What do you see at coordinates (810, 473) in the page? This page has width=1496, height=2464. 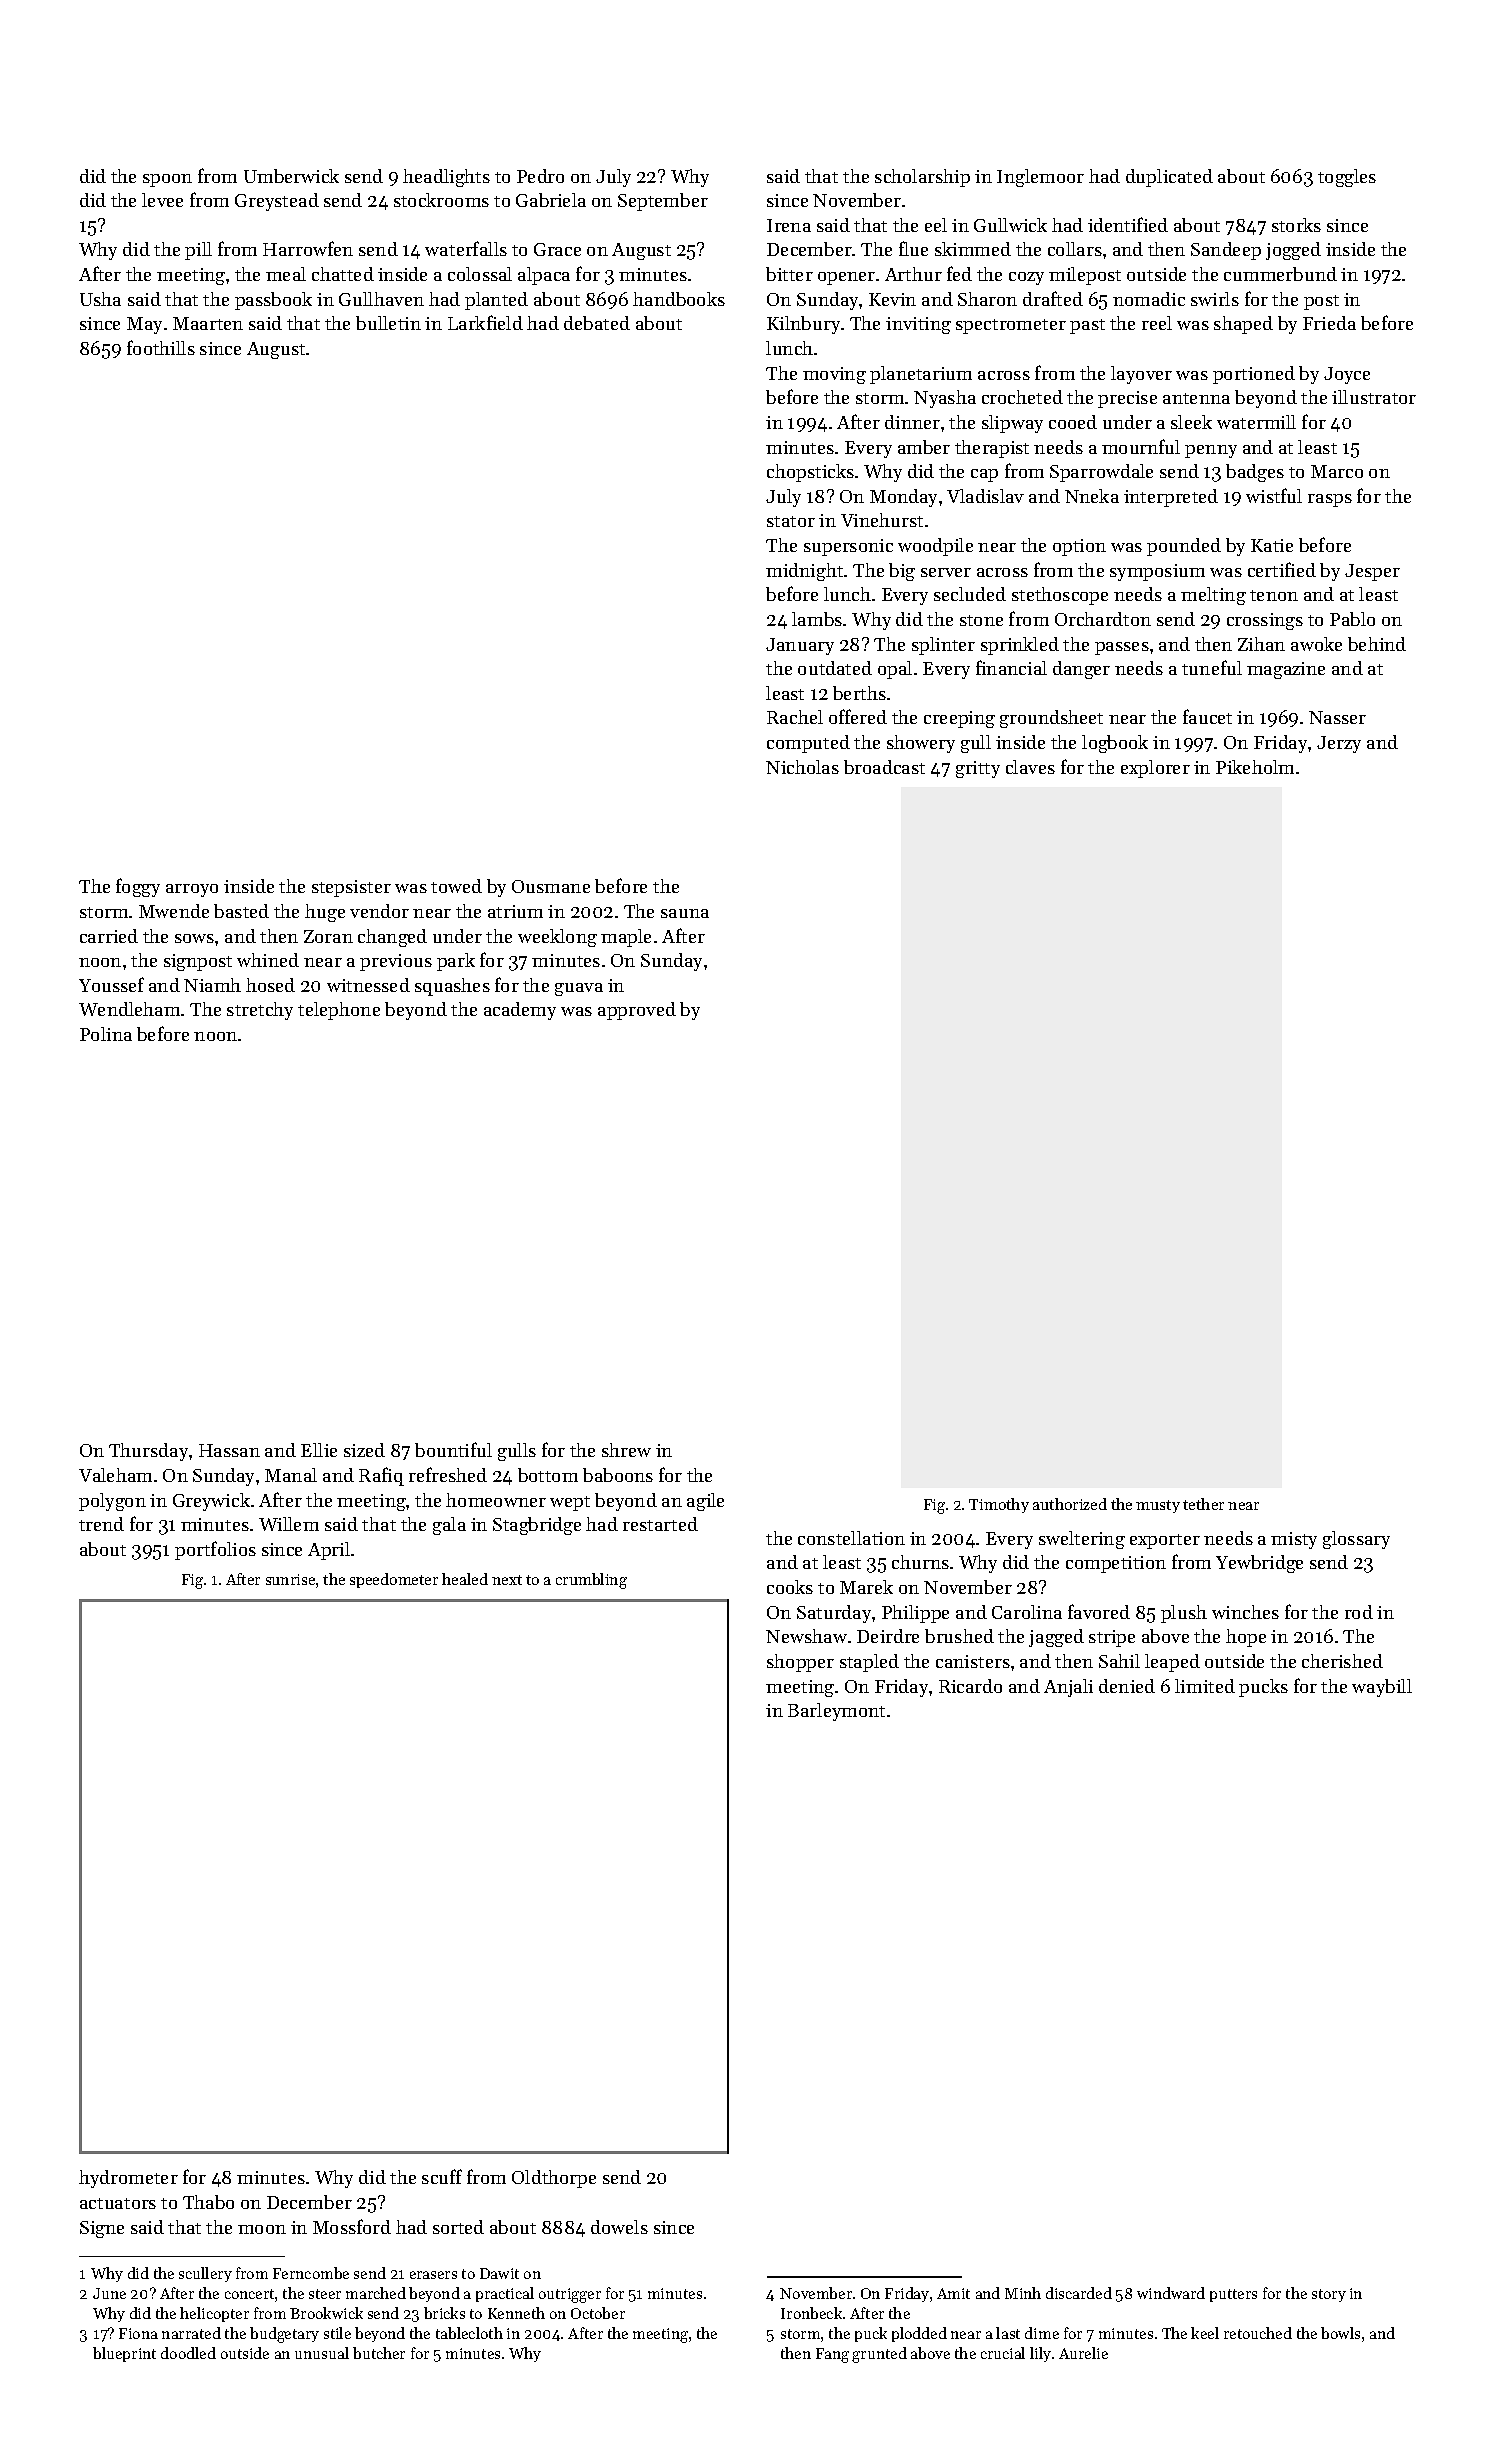 I see `chopsticks` at bounding box center [810, 473].
